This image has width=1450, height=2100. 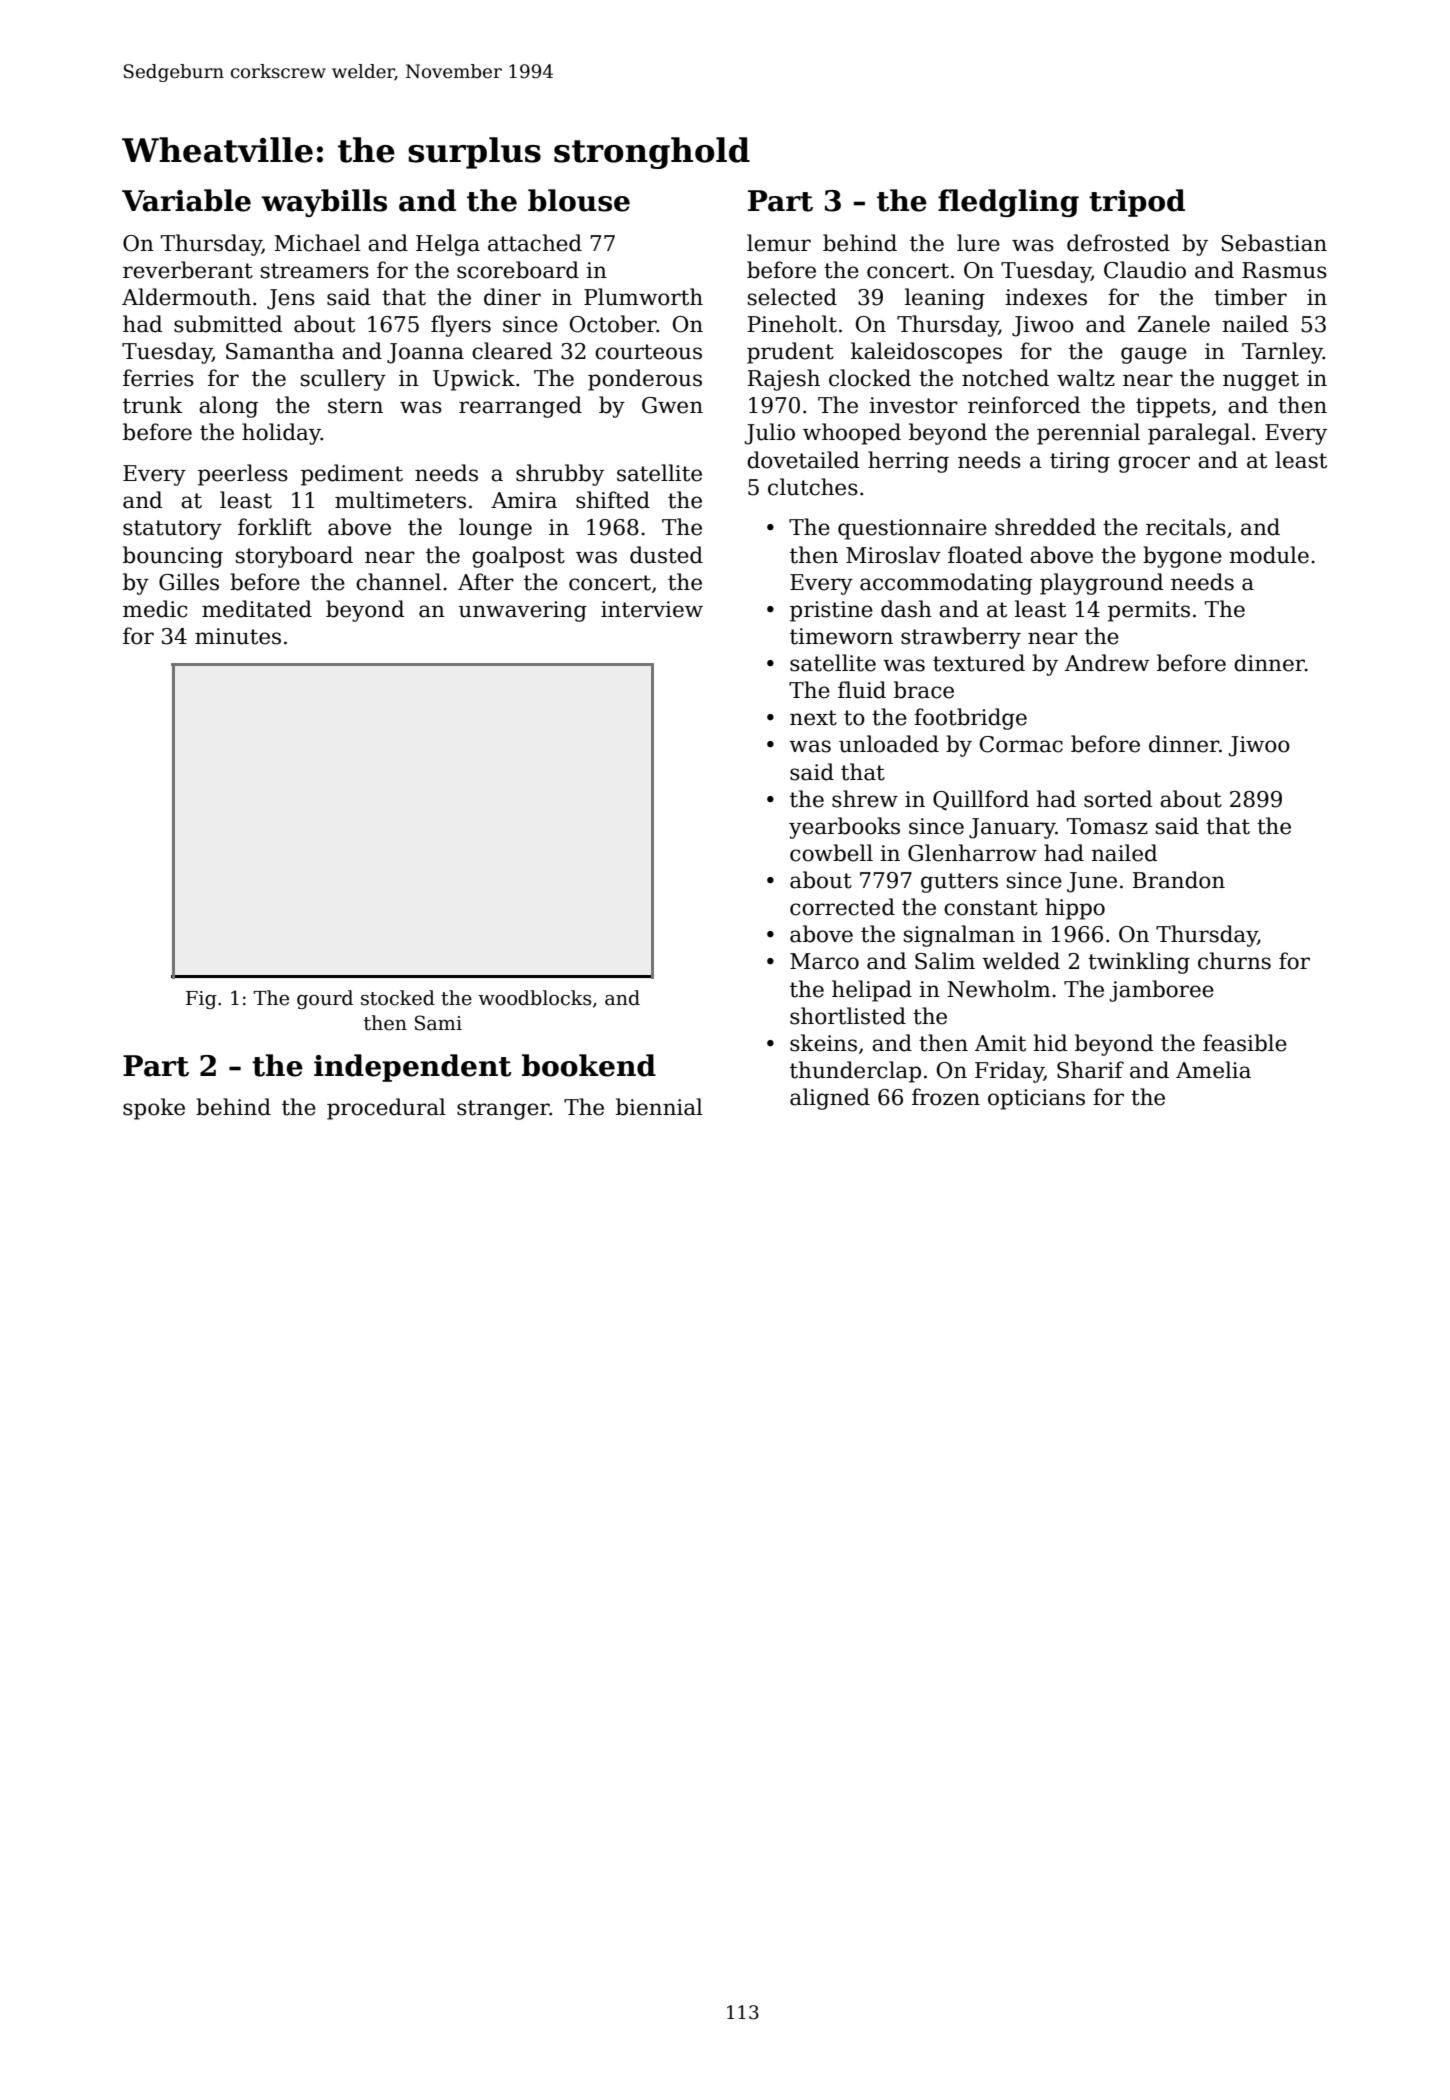 What do you see at coordinates (830, 1099) in the image?
I see `aligned` at bounding box center [830, 1099].
